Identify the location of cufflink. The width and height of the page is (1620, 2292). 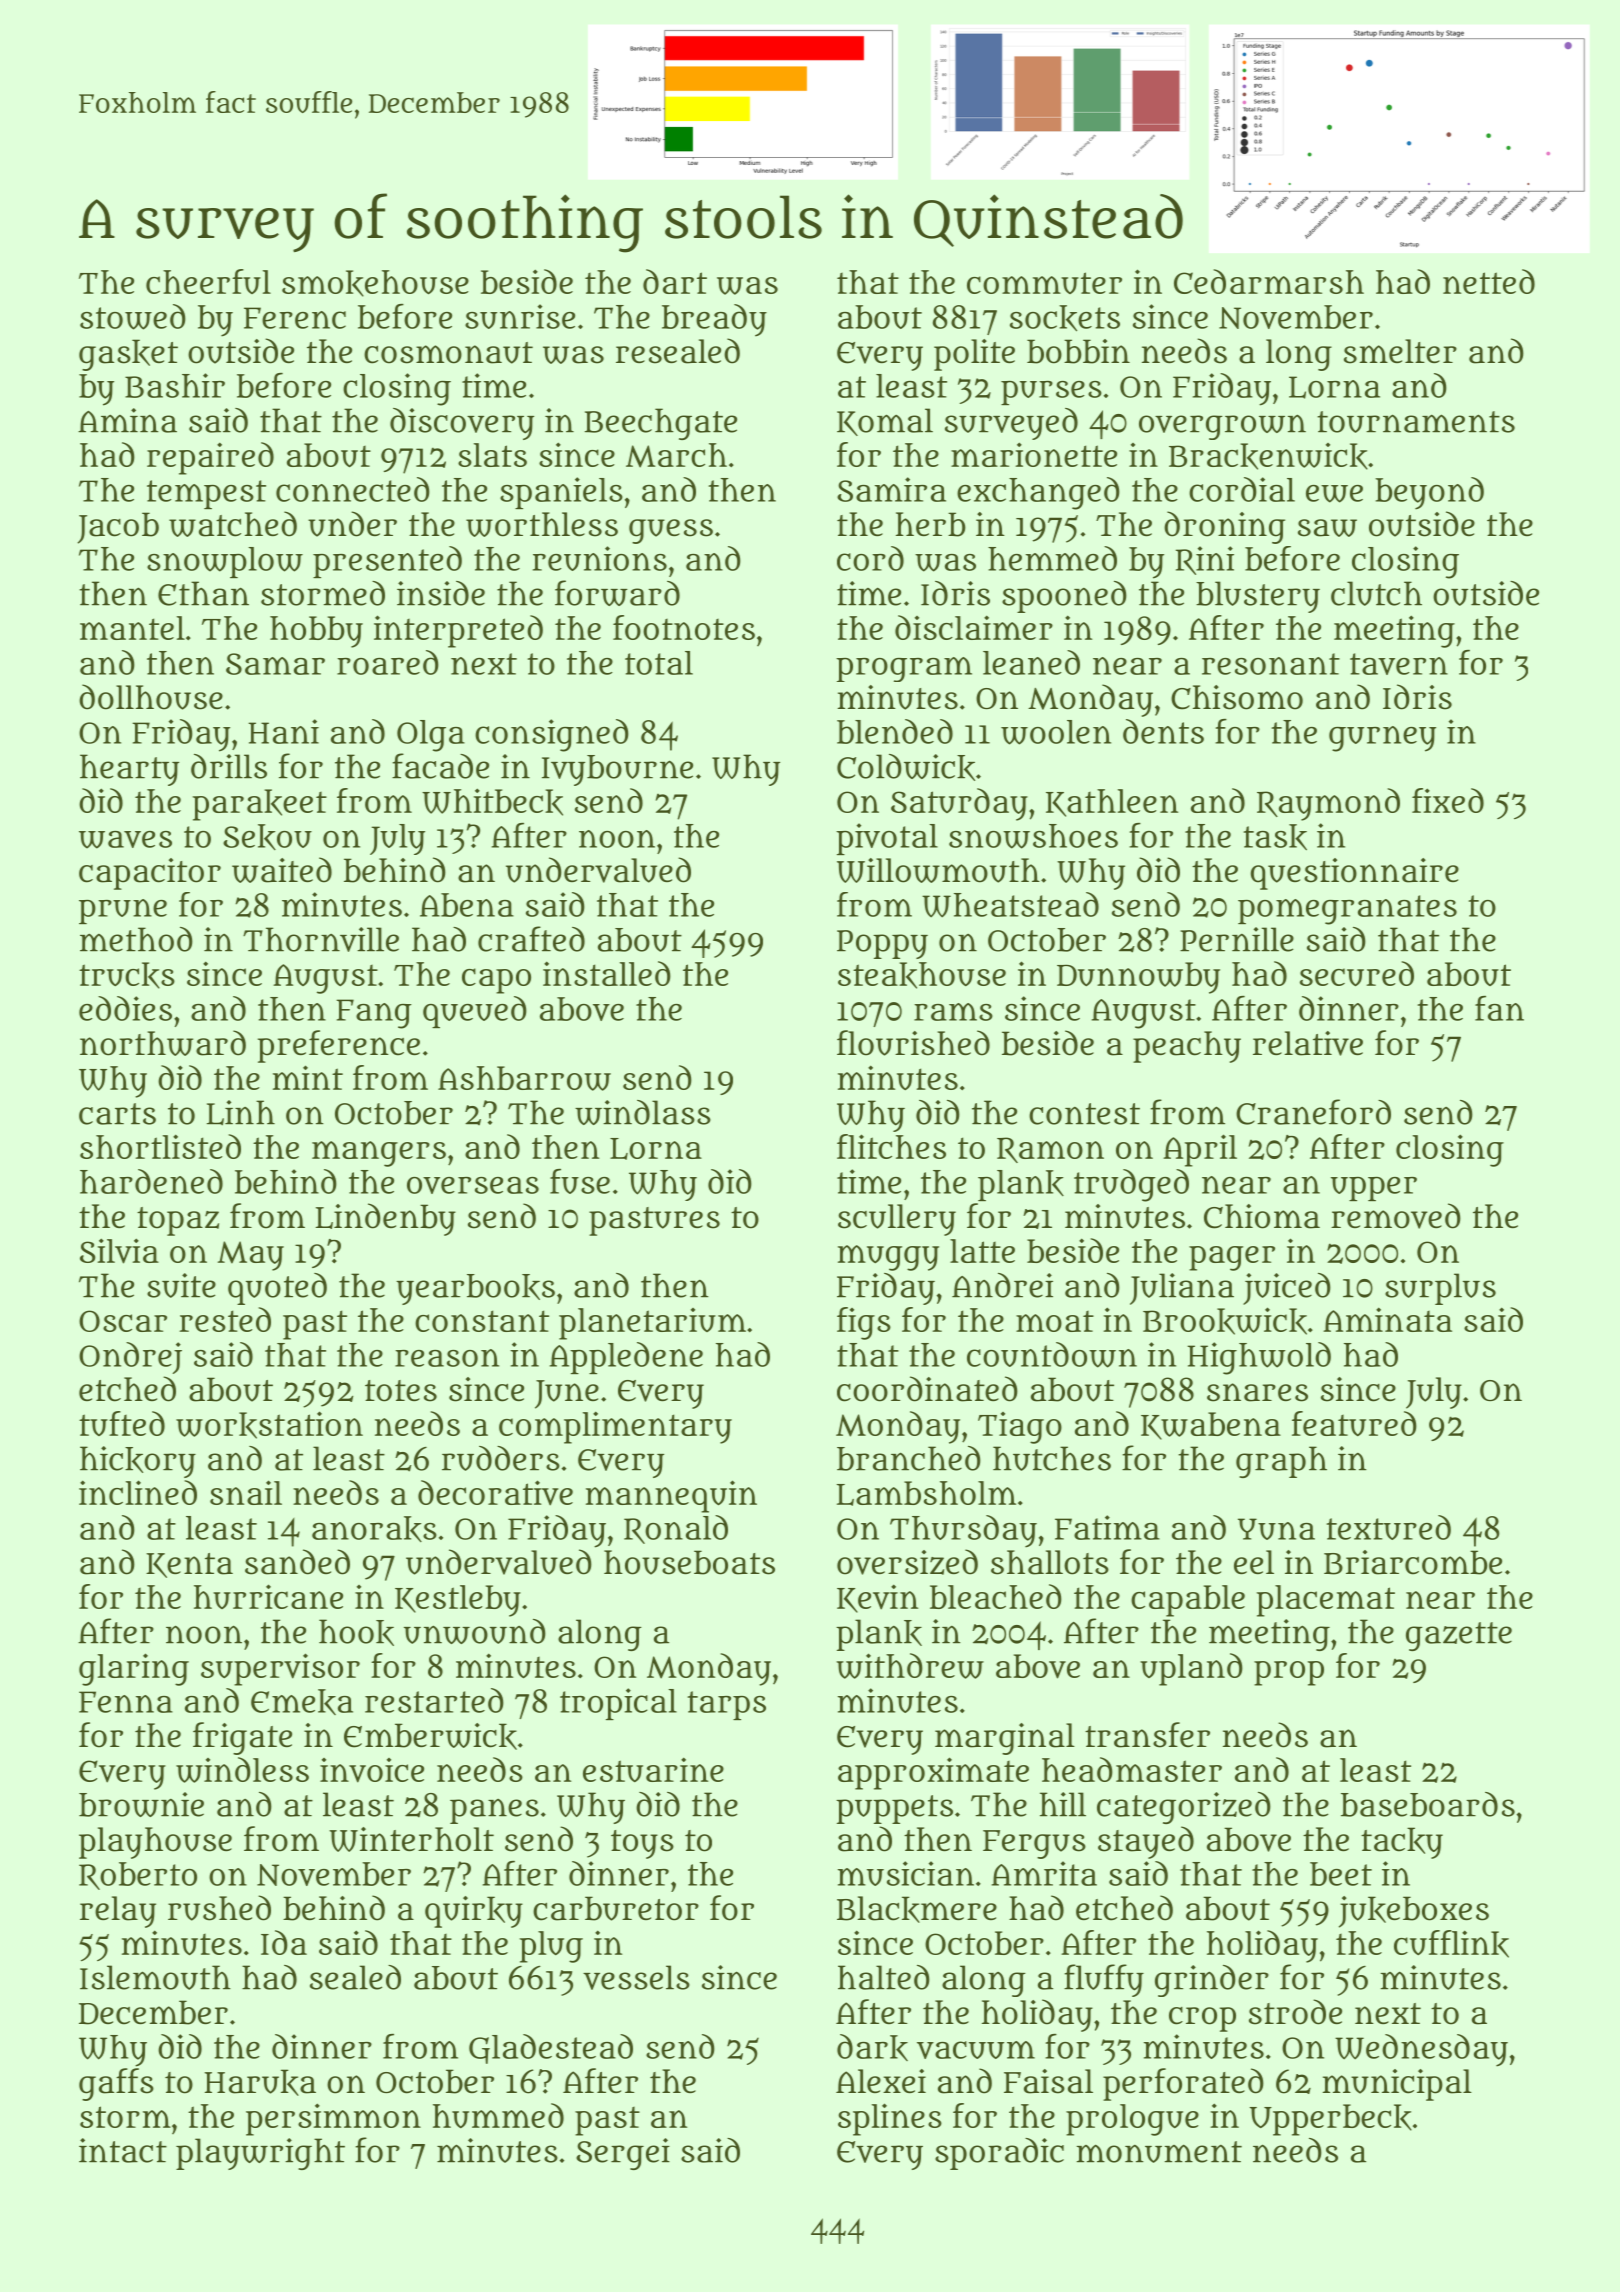
(1451, 1944).
